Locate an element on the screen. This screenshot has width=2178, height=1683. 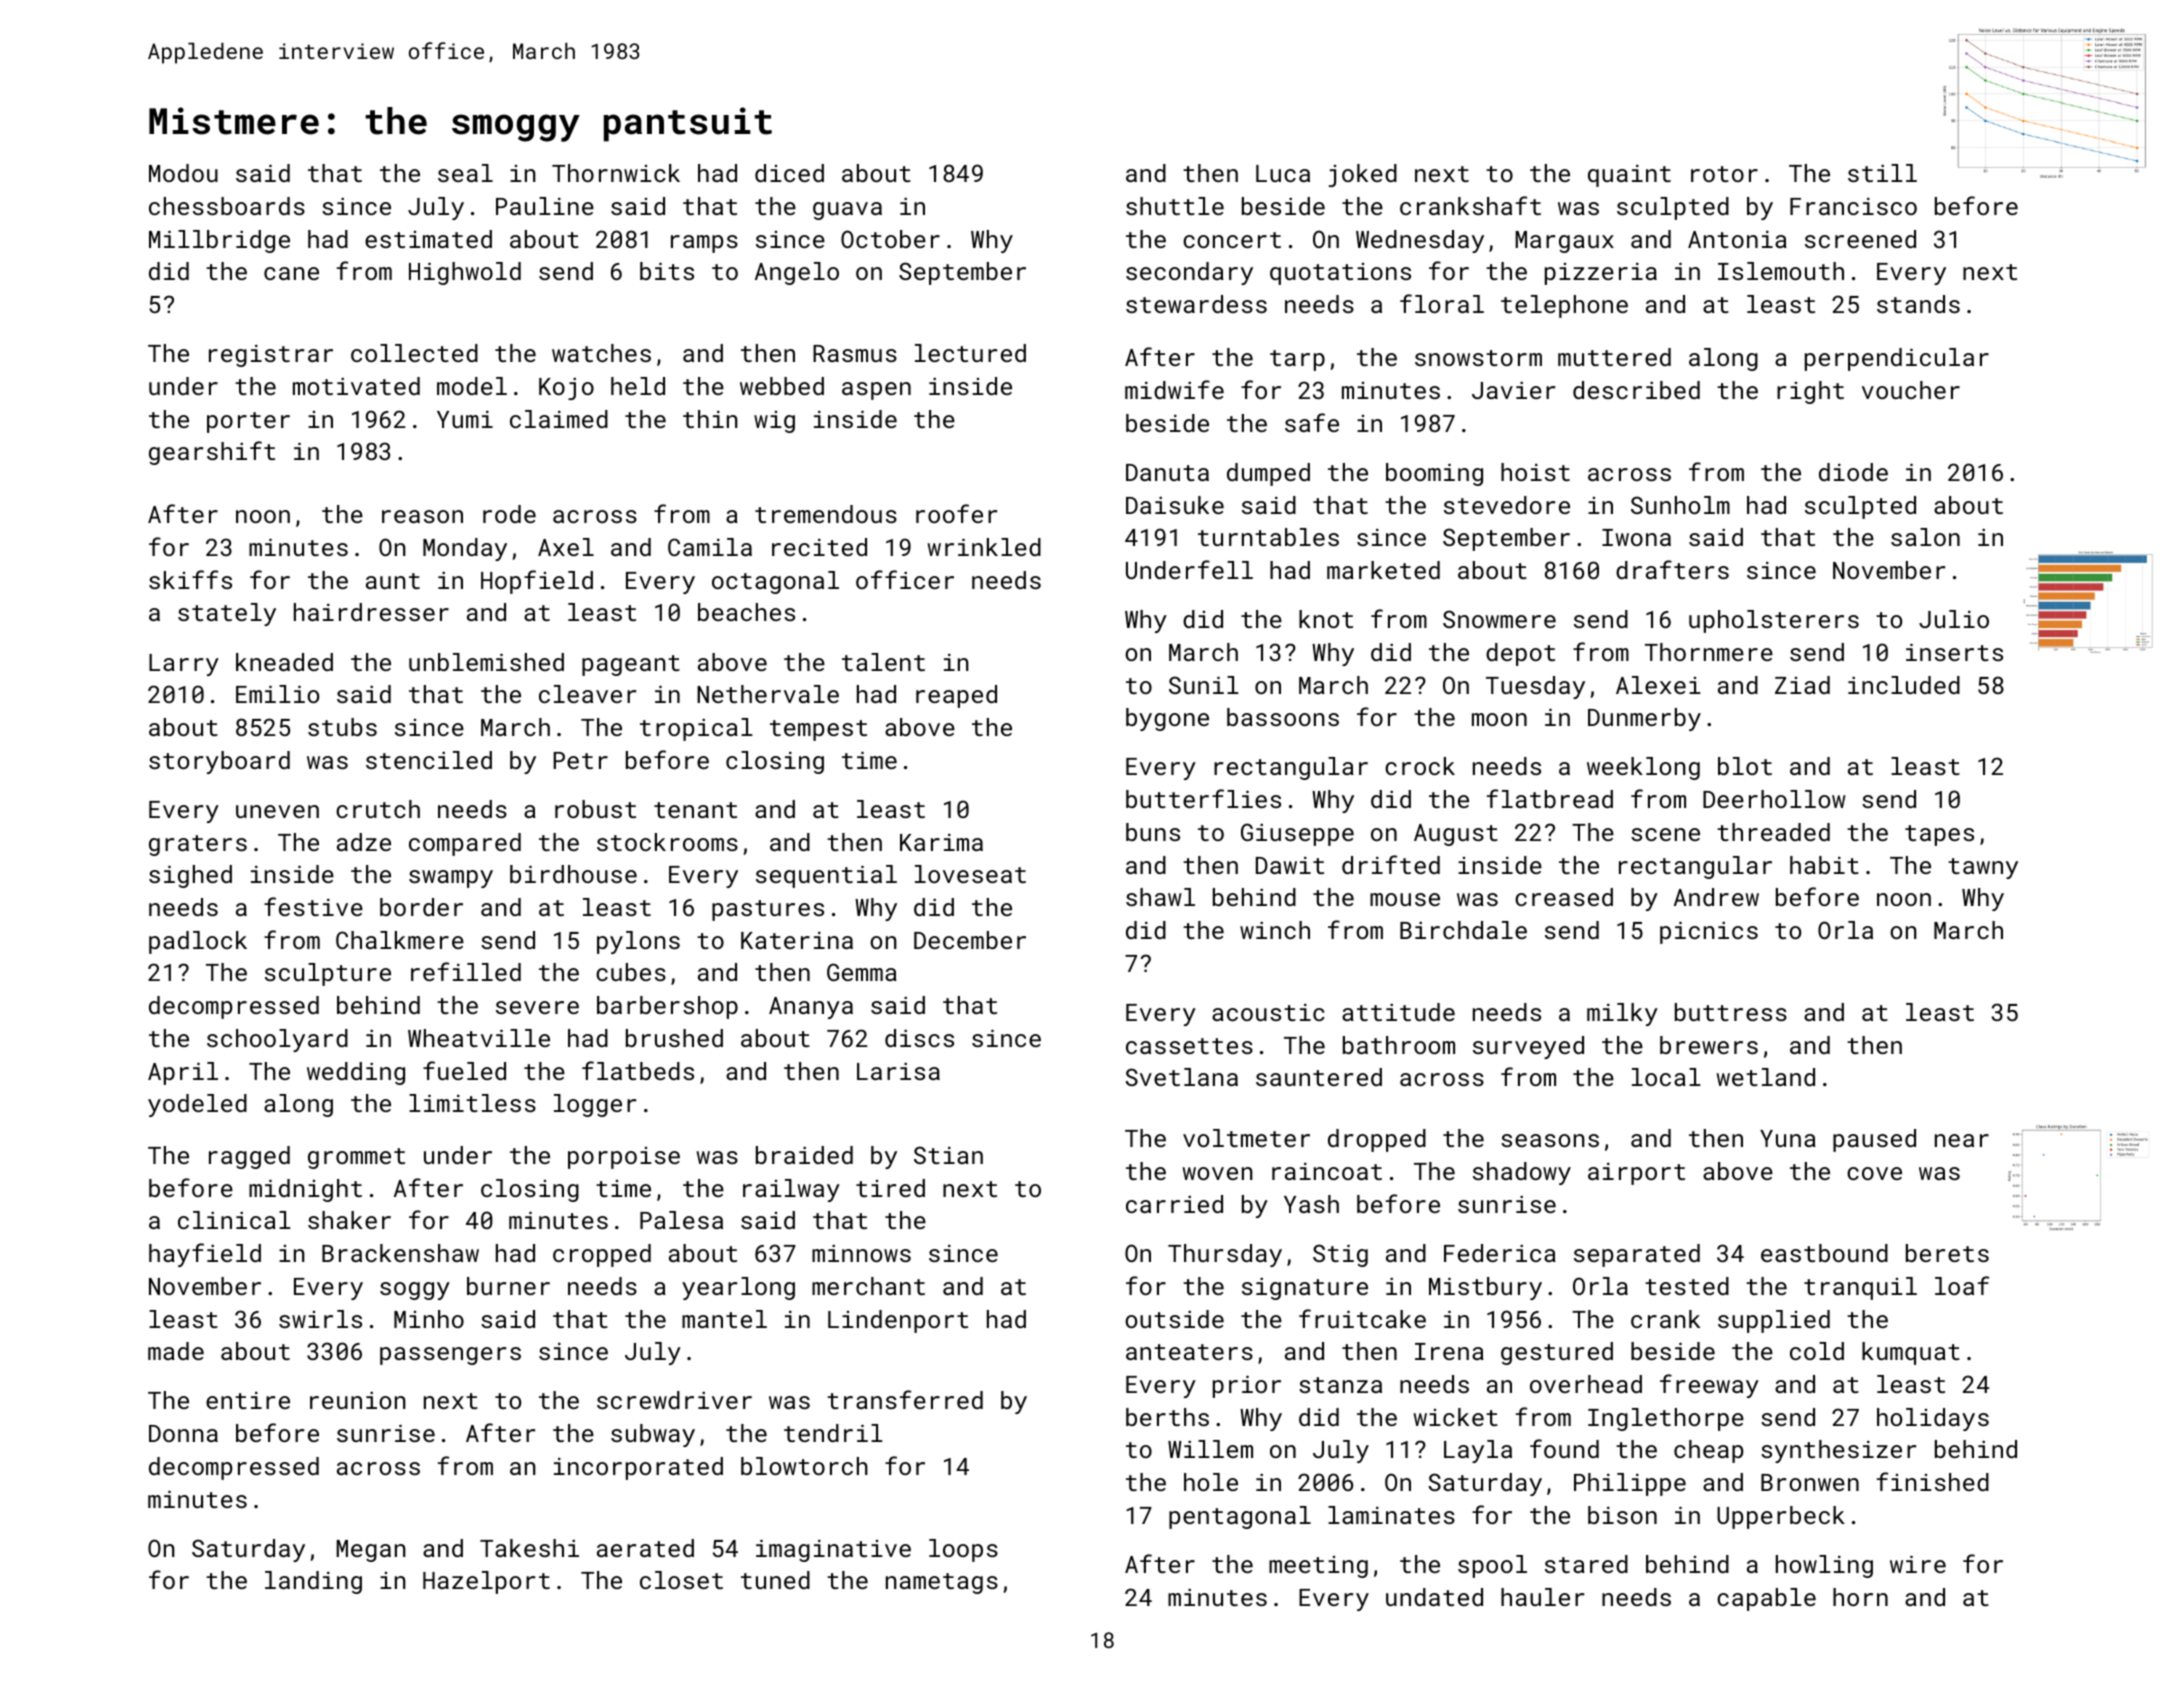
nametags is located at coordinates (942, 1583).
